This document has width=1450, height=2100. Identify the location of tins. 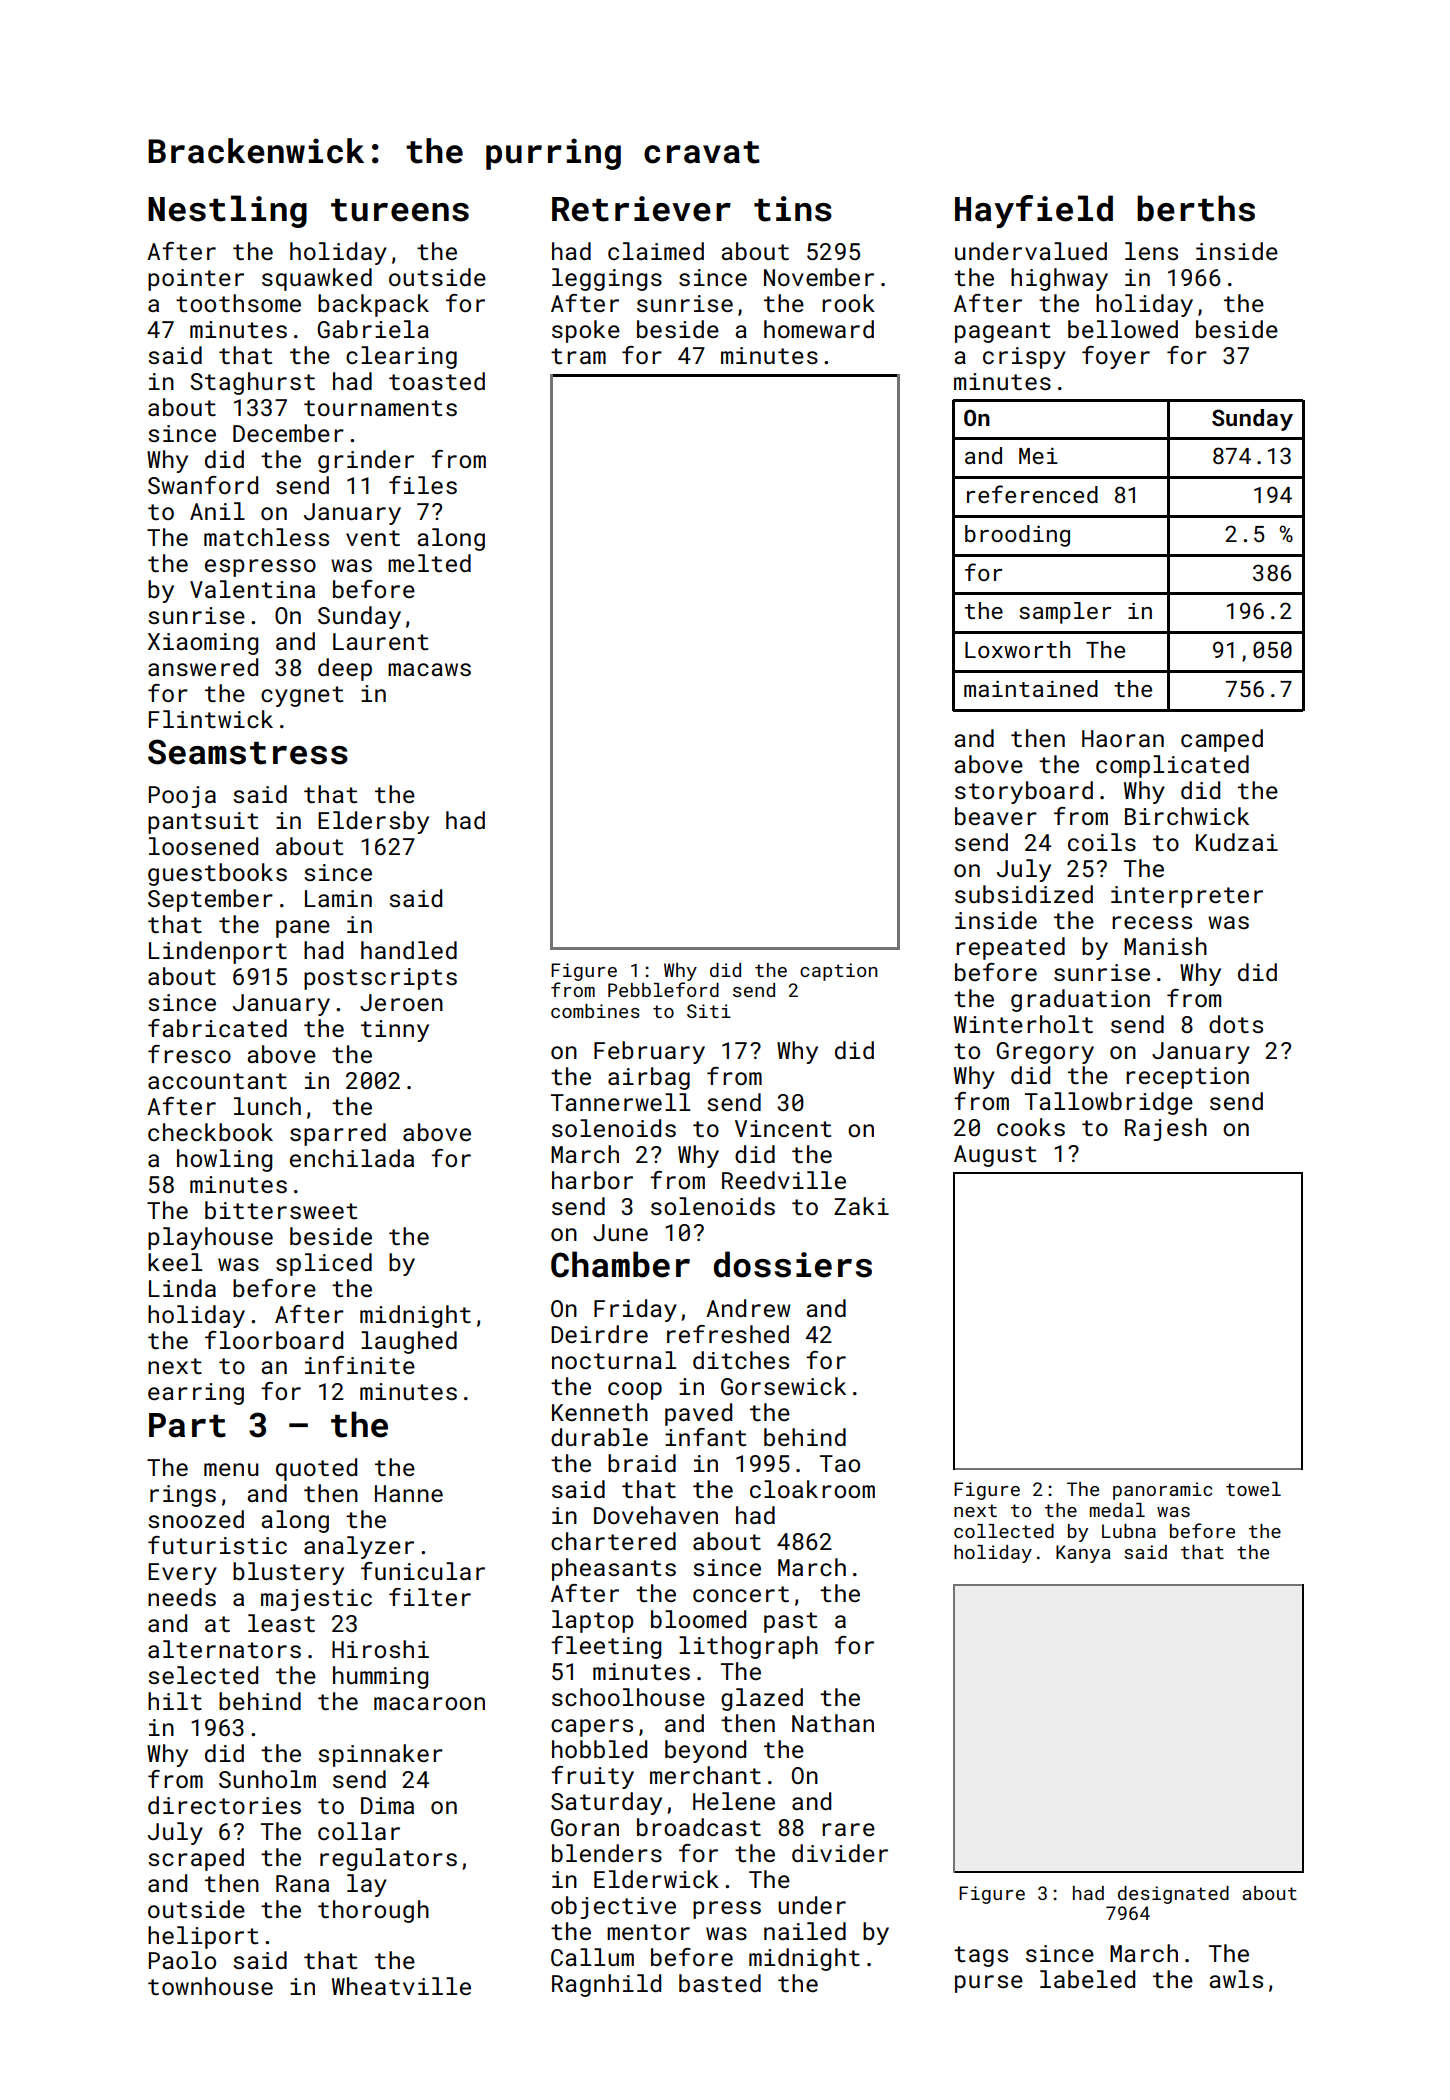
(793, 209).
